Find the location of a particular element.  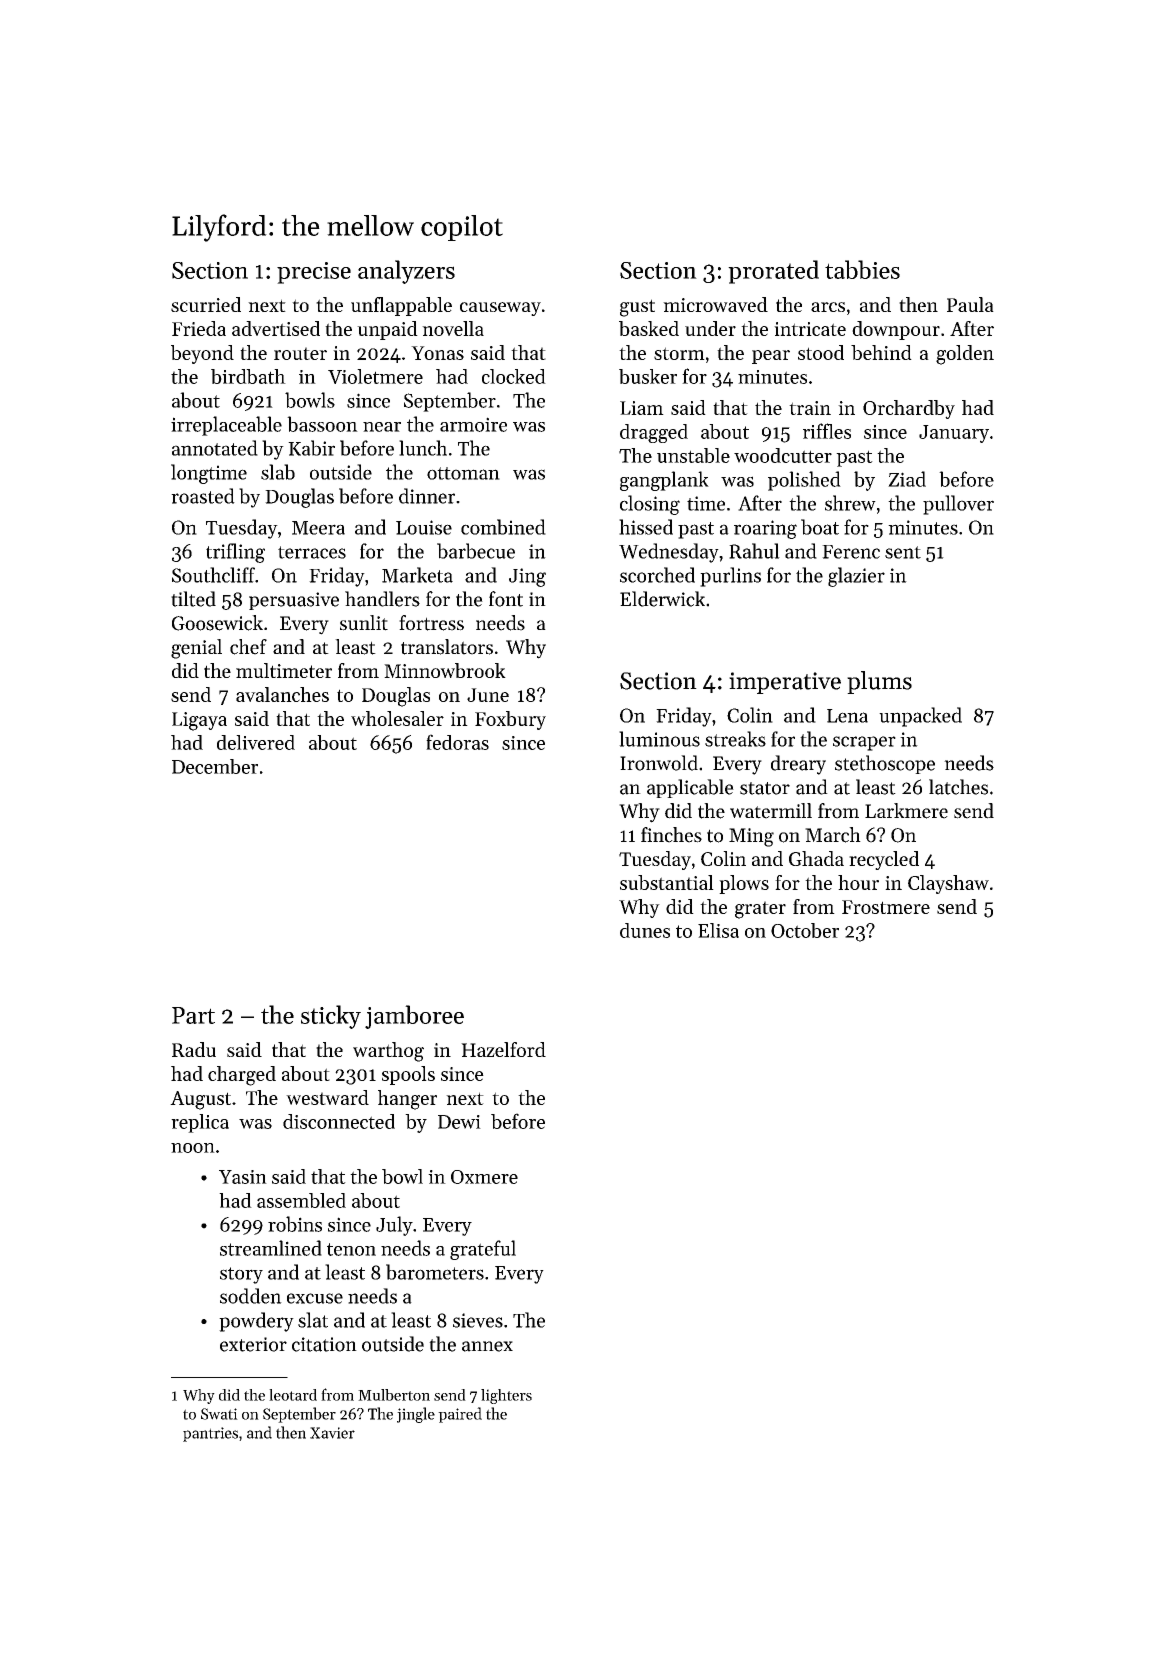

Swati is located at coordinates (219, 1414).
